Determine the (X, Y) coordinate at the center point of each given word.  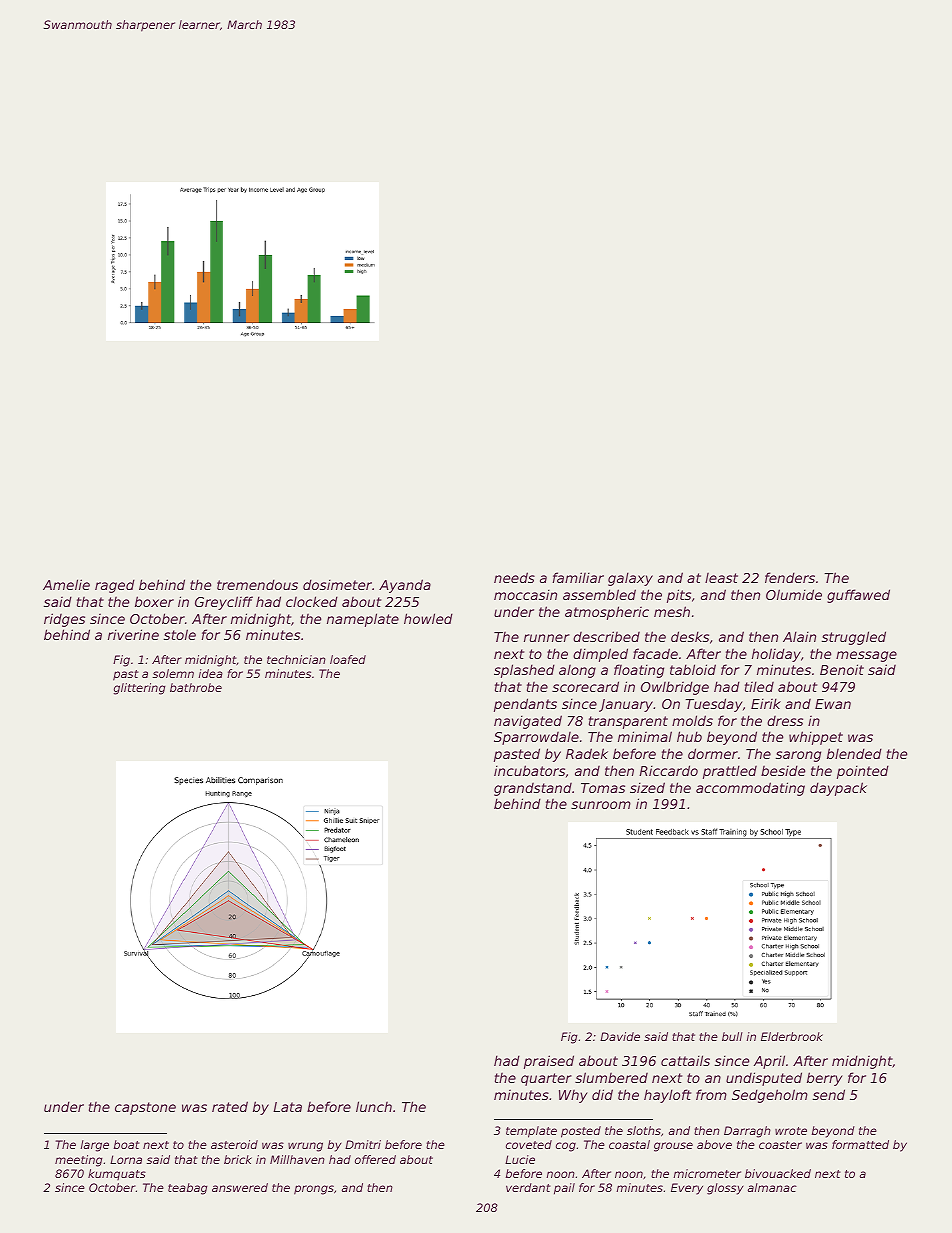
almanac (772, 1187)
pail (564, 1189)
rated (230, 1106)
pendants (525, 705)
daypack (838, 789)
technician (296, 659)
